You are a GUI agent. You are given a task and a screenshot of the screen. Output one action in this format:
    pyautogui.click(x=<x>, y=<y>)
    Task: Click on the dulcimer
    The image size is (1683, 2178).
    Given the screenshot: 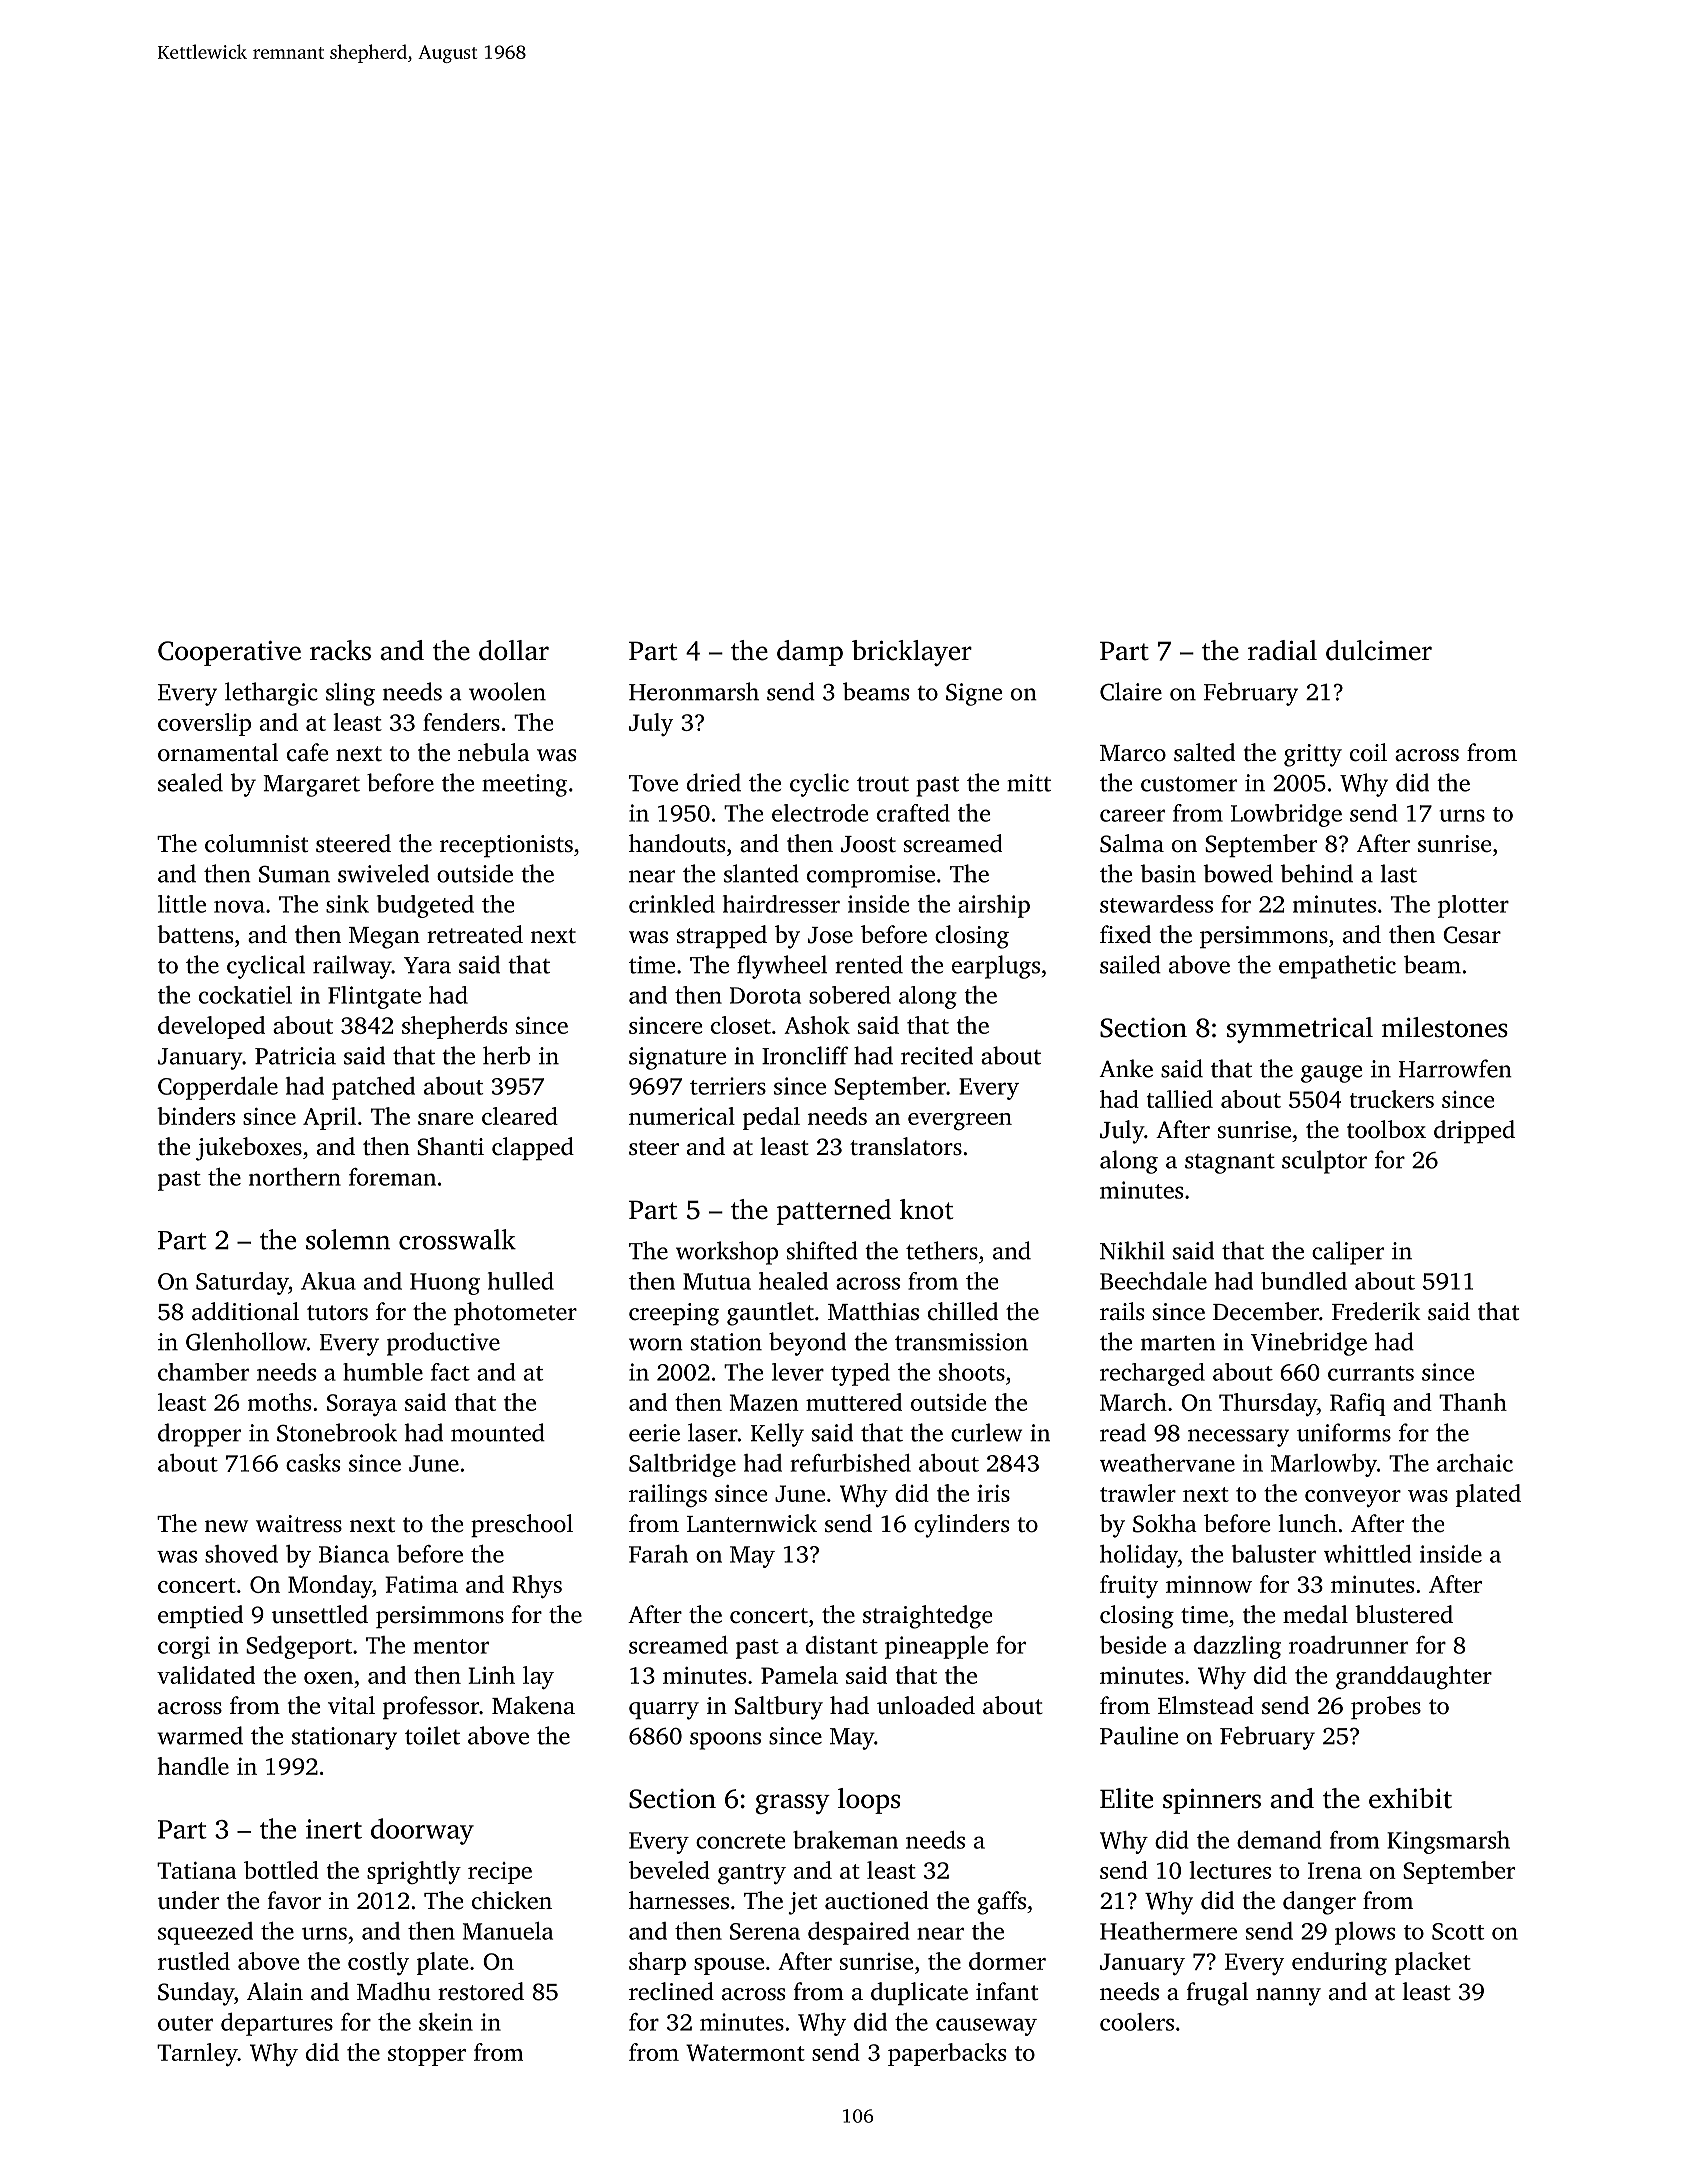 What is the action you would take?
    pyautogui.click(x=1379, y=650)
